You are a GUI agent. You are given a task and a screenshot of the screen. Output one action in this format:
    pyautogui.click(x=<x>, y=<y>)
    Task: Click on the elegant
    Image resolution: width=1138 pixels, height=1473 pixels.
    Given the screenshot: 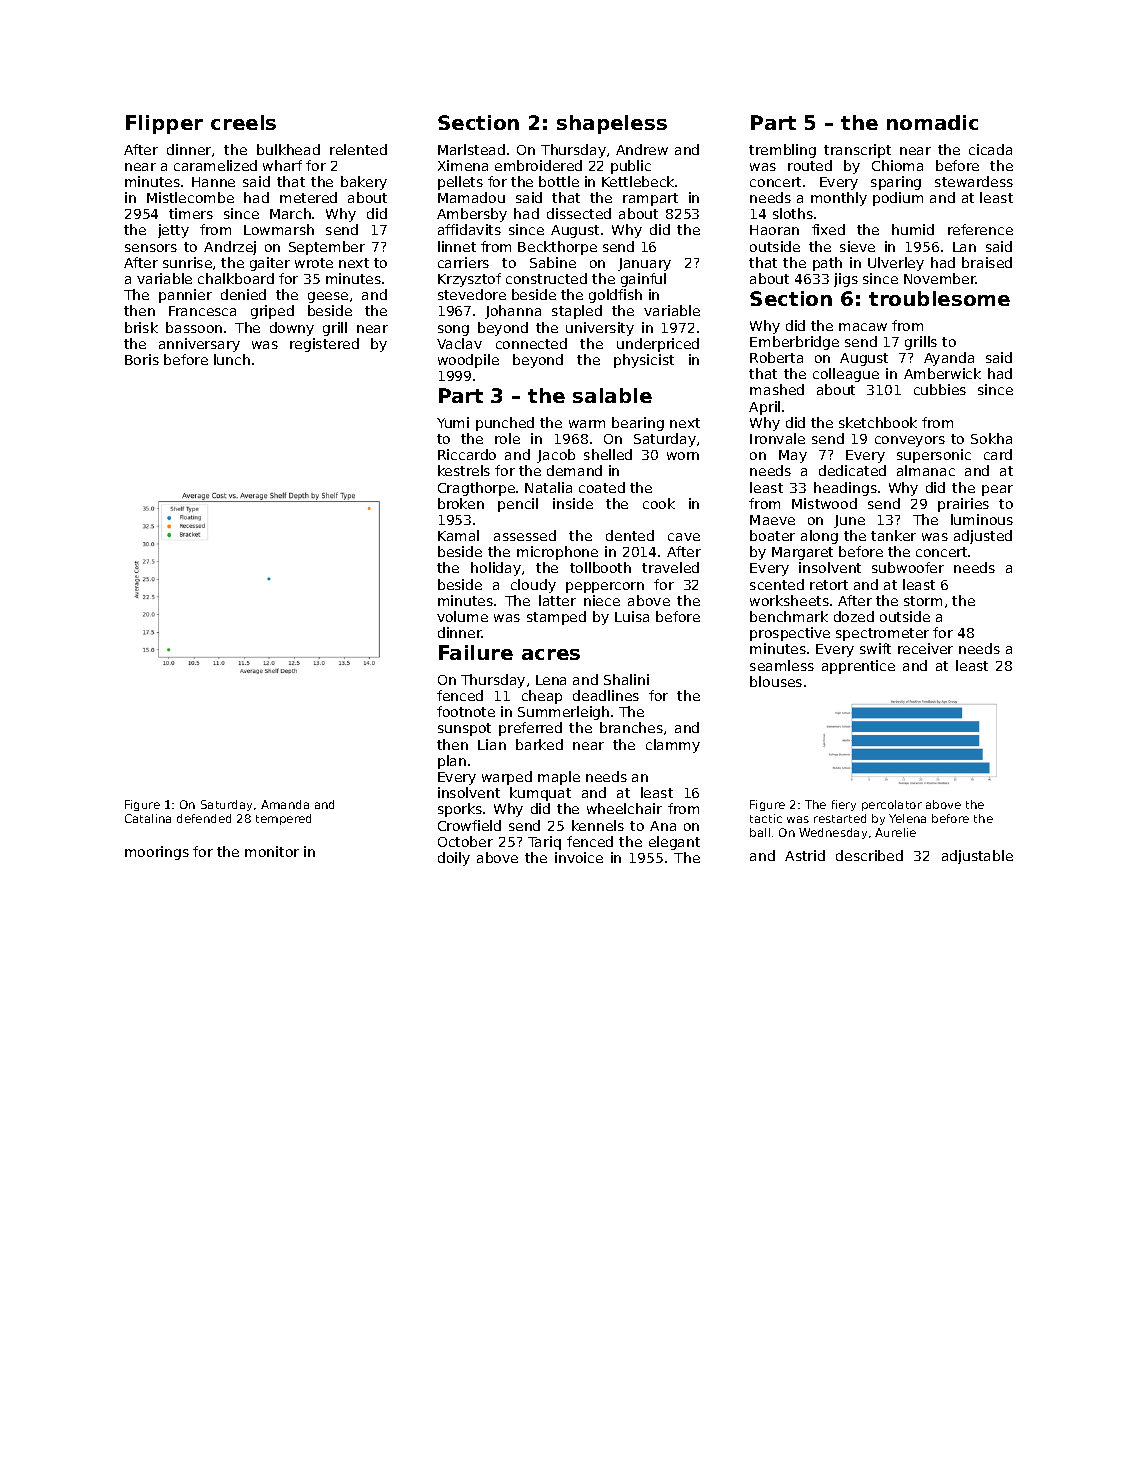 What is the action you would take?
    pyautogui.click(x=674, y=843)
